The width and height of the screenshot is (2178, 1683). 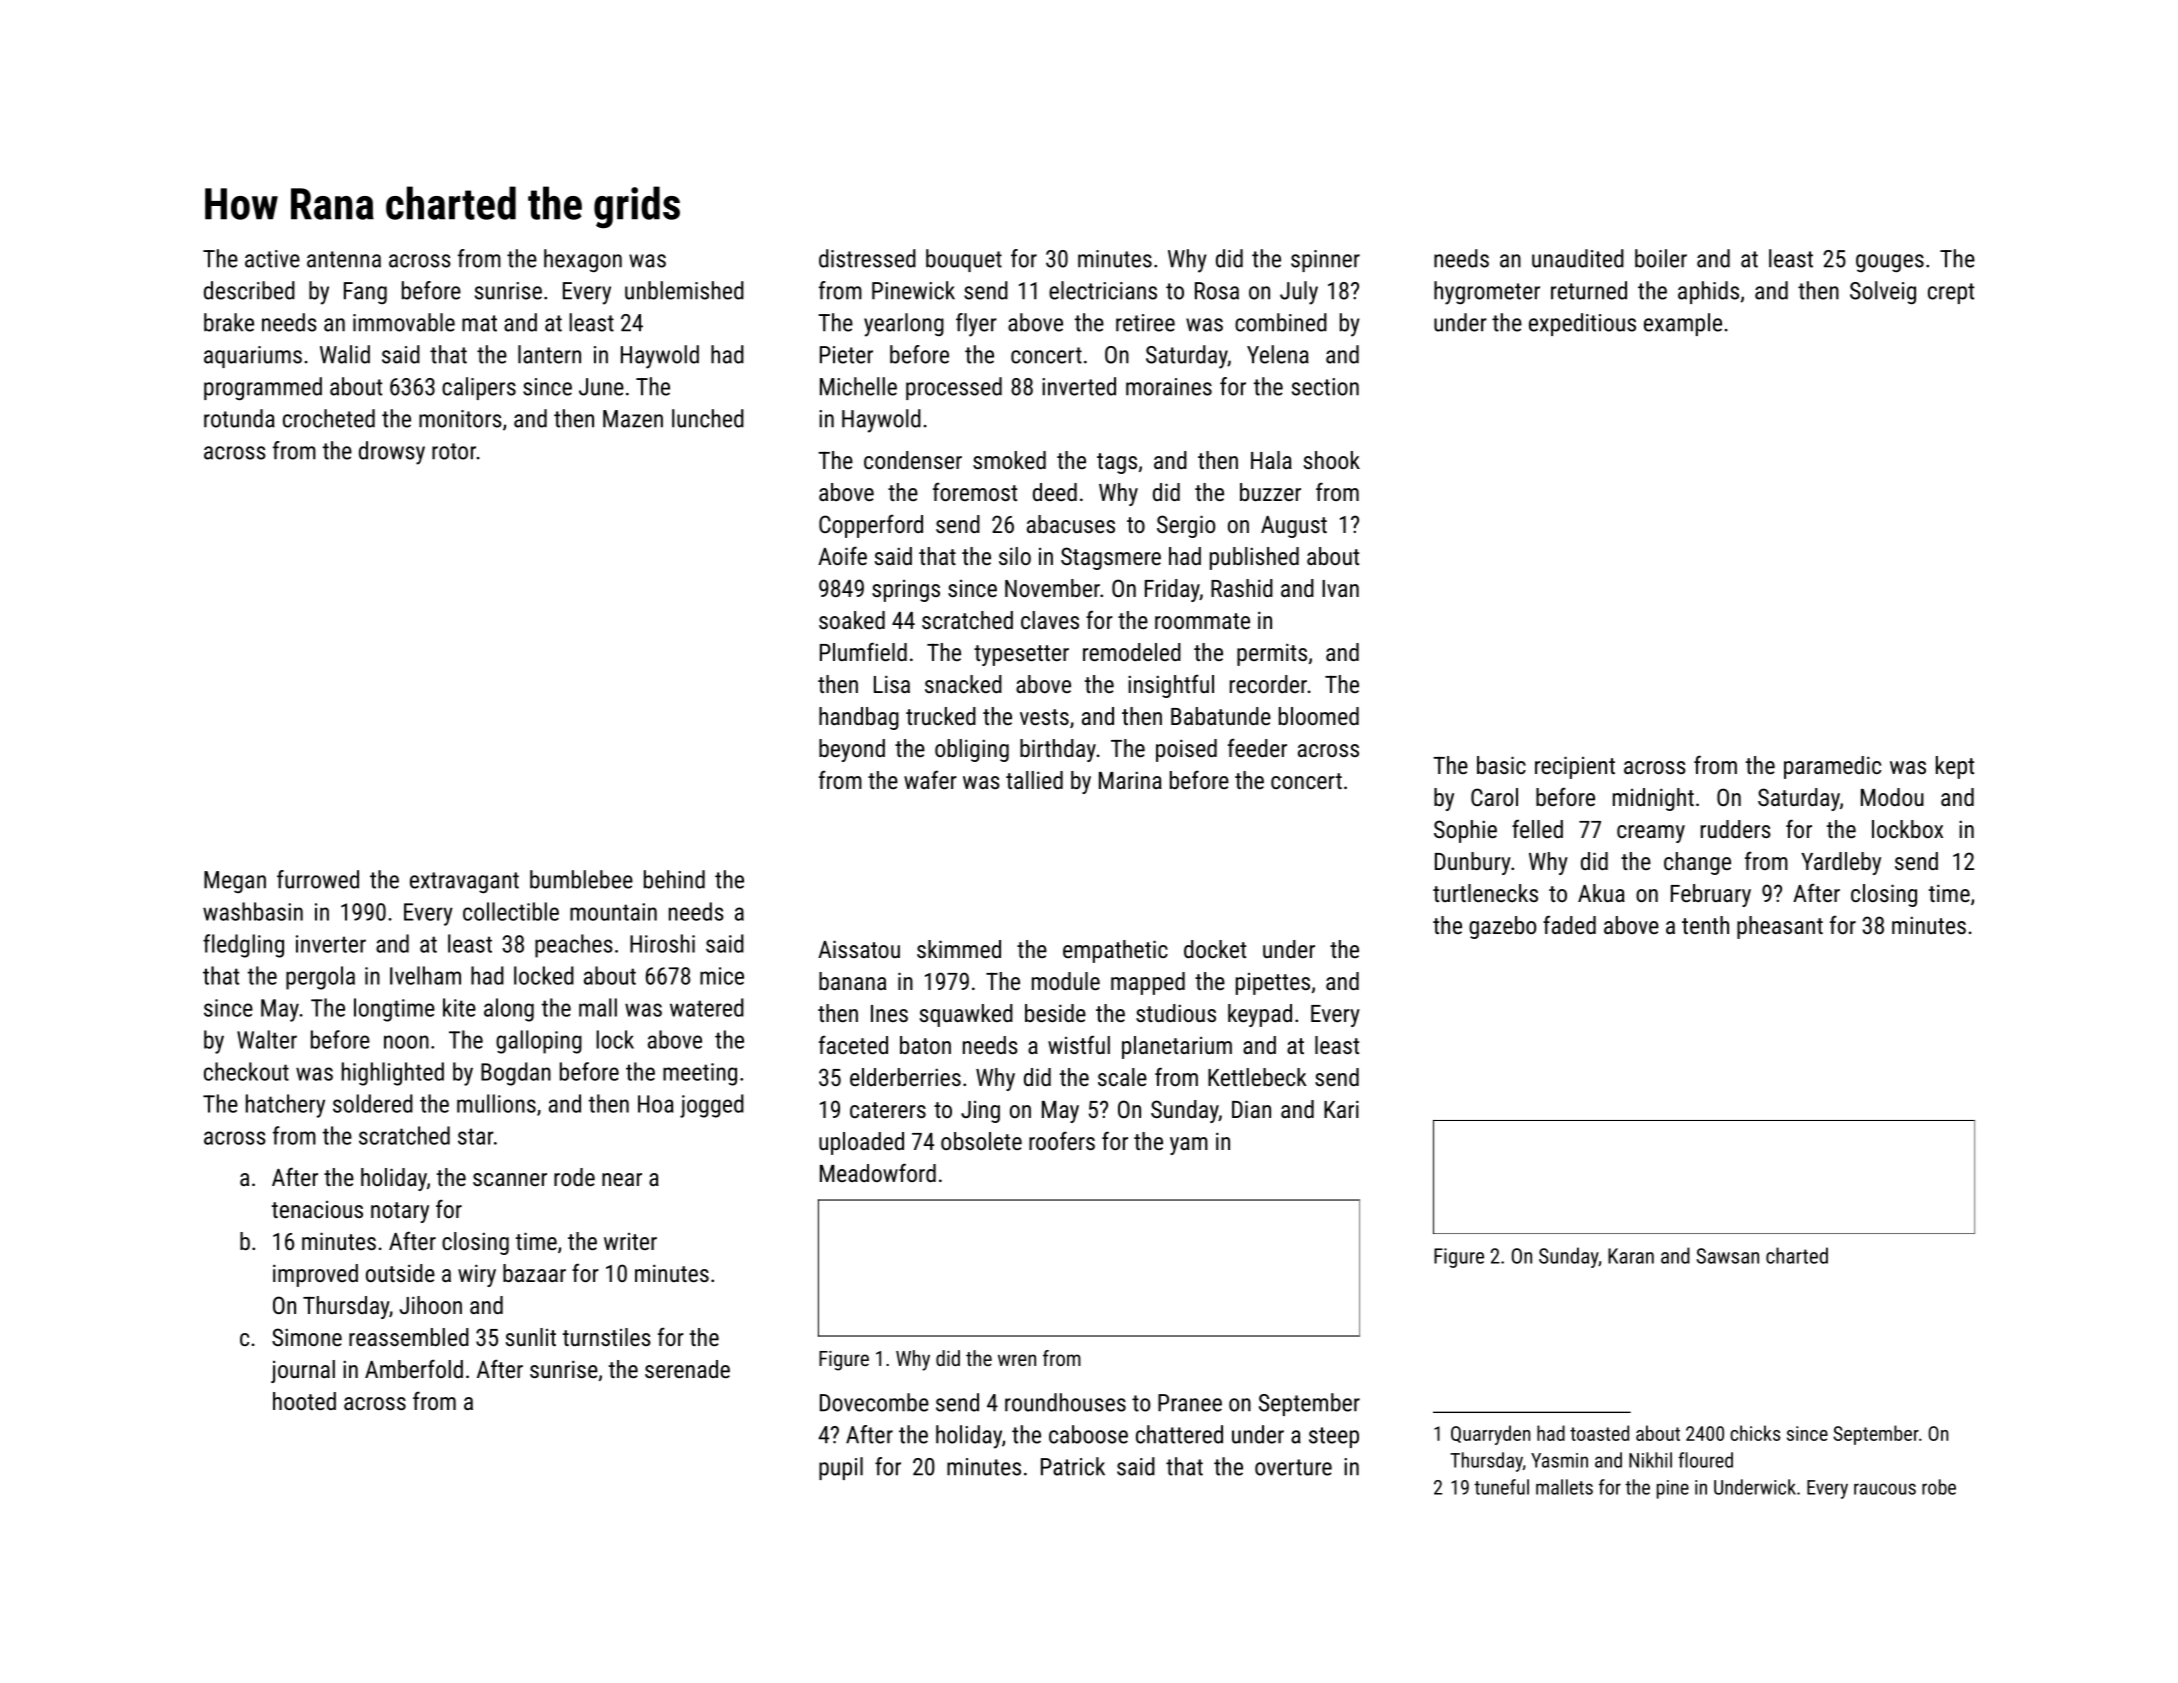 What do you see at coordinates (1955, 767) in the screenshot?
I see `kept` at bounding box center [1955, 767].
